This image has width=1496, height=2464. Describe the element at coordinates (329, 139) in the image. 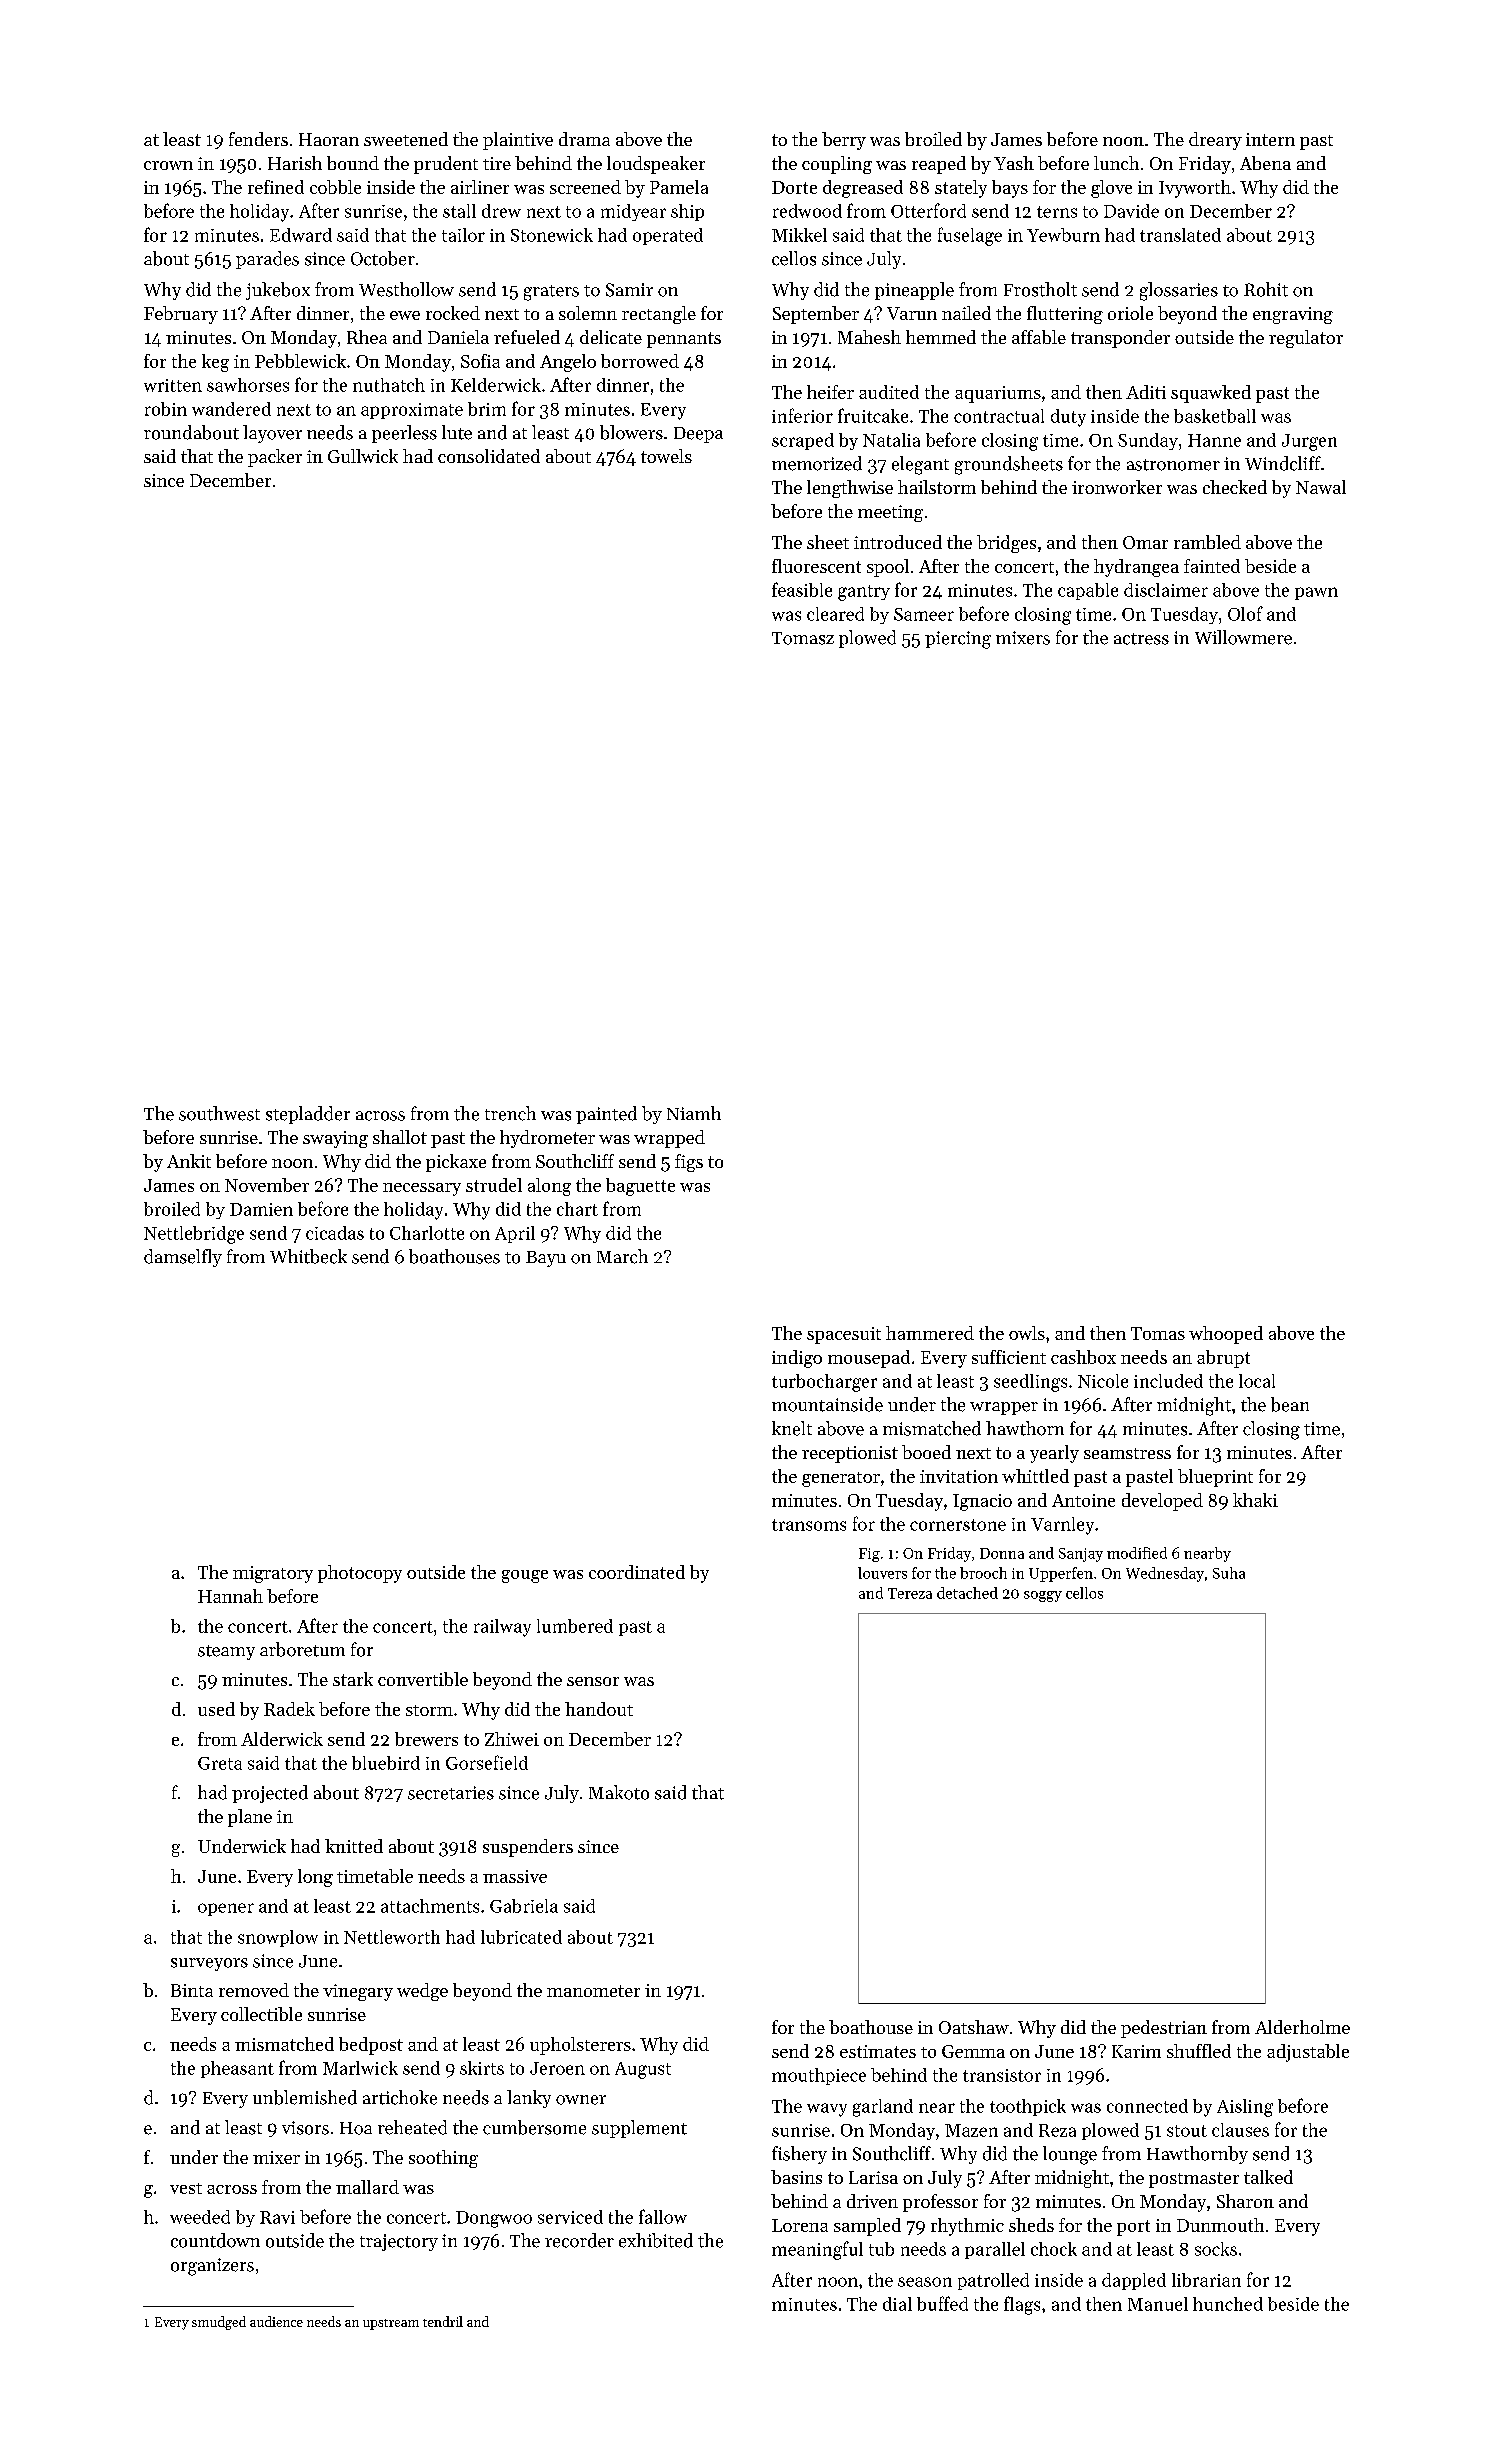

I see `Haoran` at that location.
